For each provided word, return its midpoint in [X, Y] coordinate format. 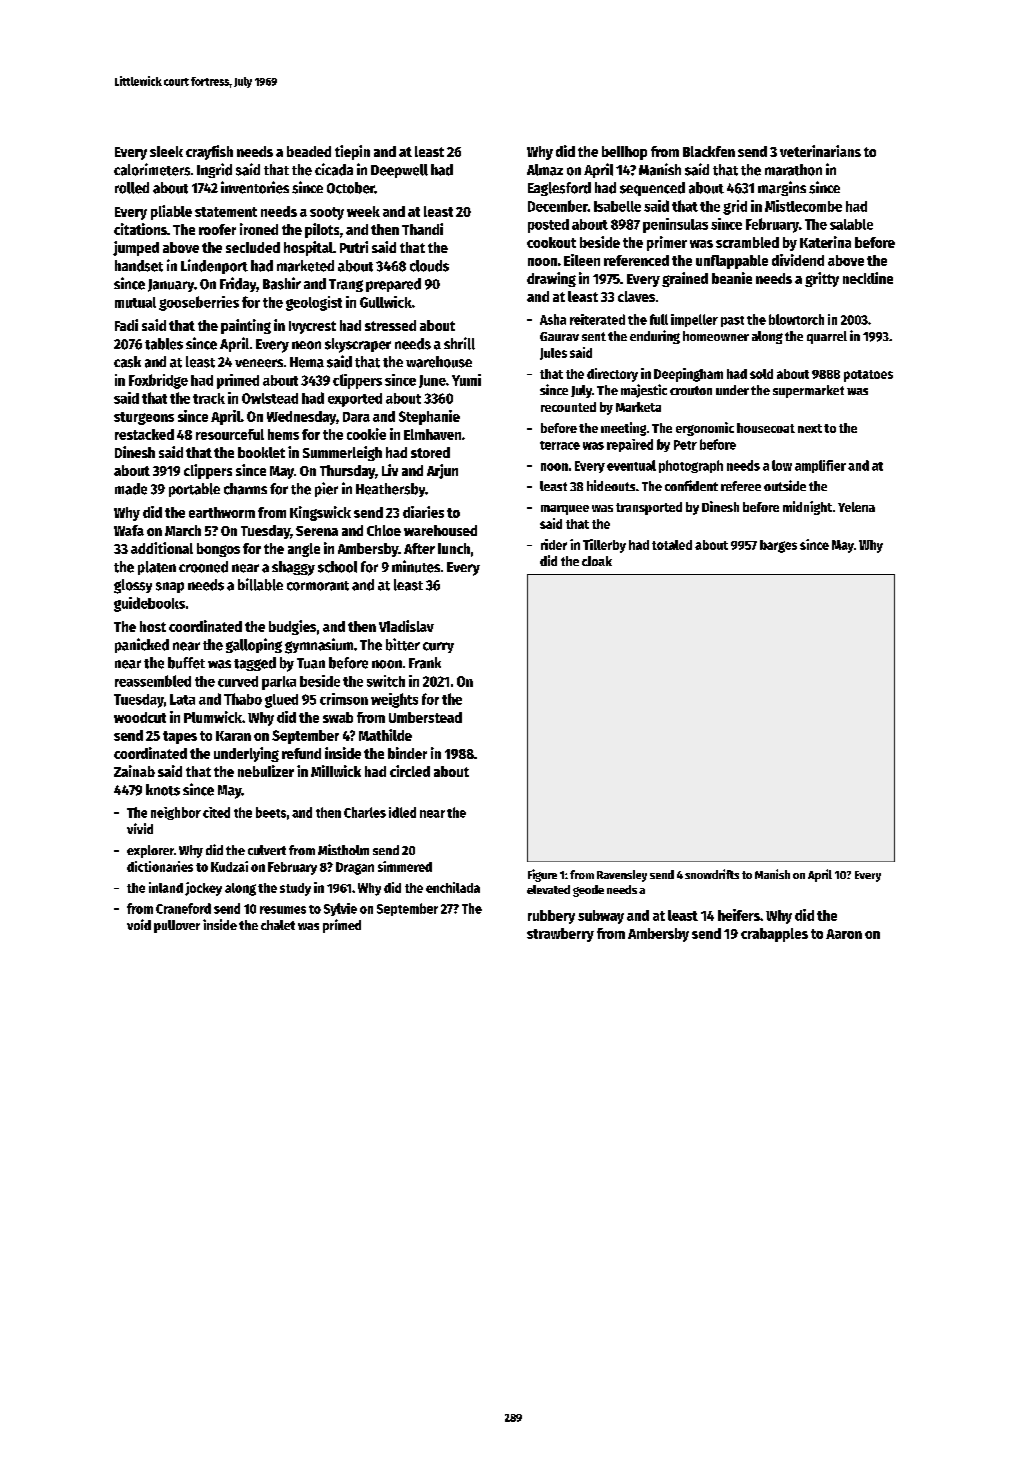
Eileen [582, 260]
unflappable [732, 262]
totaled [672, 545]
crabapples [774, 935]
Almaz [545, 170]
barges [778, 546]
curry [438, 647]
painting [246, 326]
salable [851, 224]
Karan [233, 736]
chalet [278, 925]
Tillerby [604, 546]
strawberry [560, 935]
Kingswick [320, 513]
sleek [166, 151]
